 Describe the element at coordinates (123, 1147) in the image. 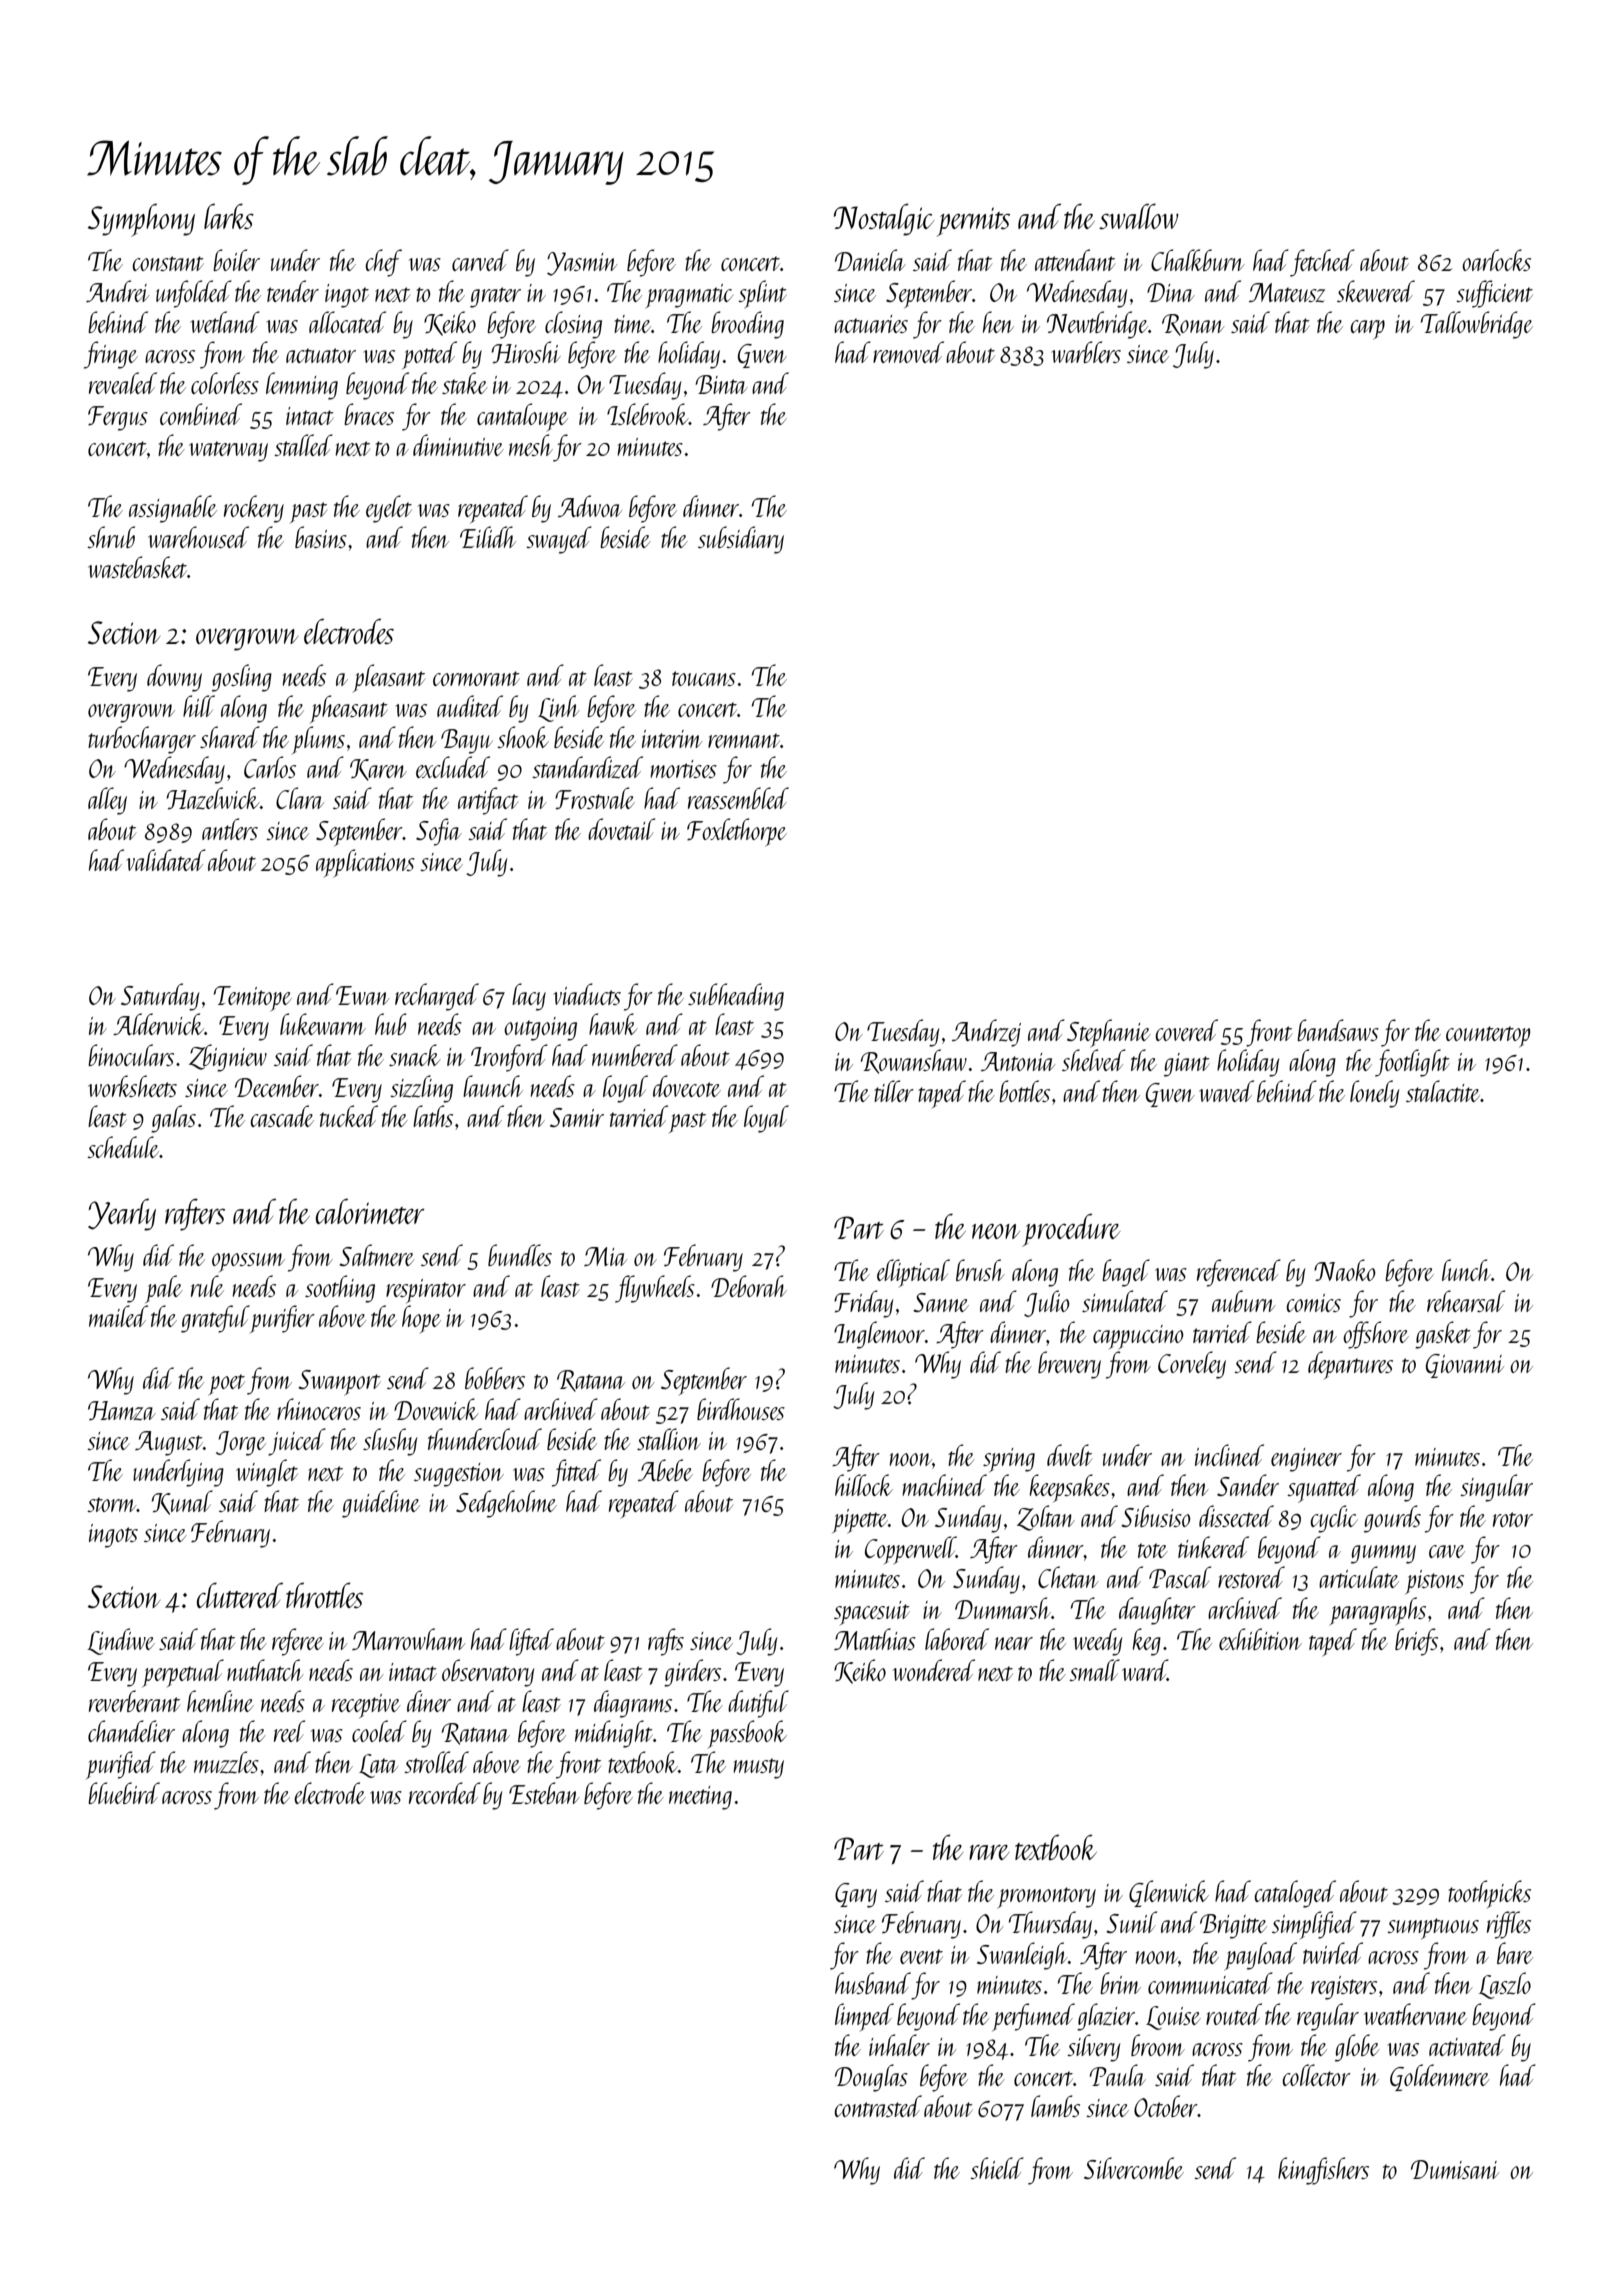

I see `schedule` at that location.
